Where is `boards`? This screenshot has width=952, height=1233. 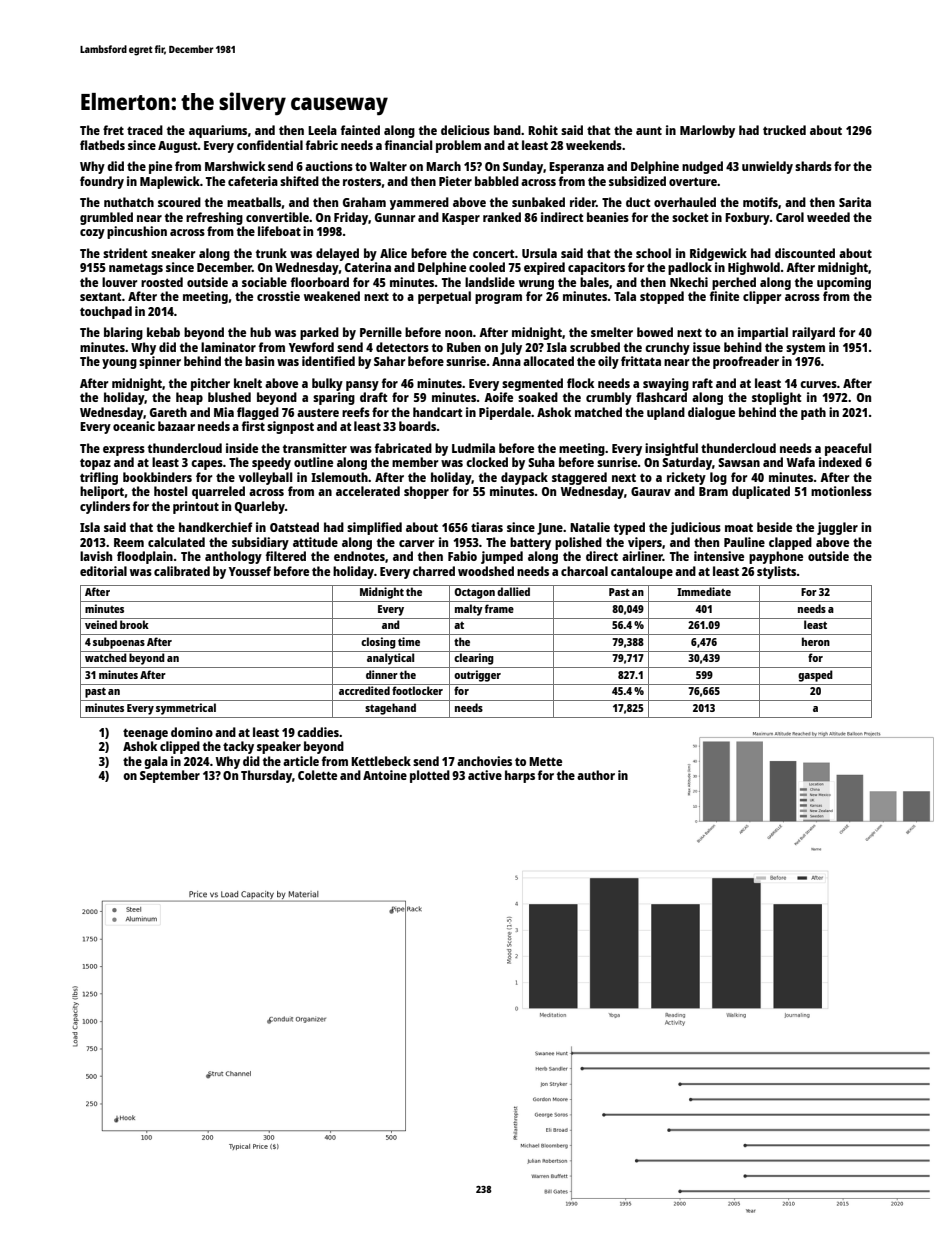 boards is located at coordinates (418, 426).
